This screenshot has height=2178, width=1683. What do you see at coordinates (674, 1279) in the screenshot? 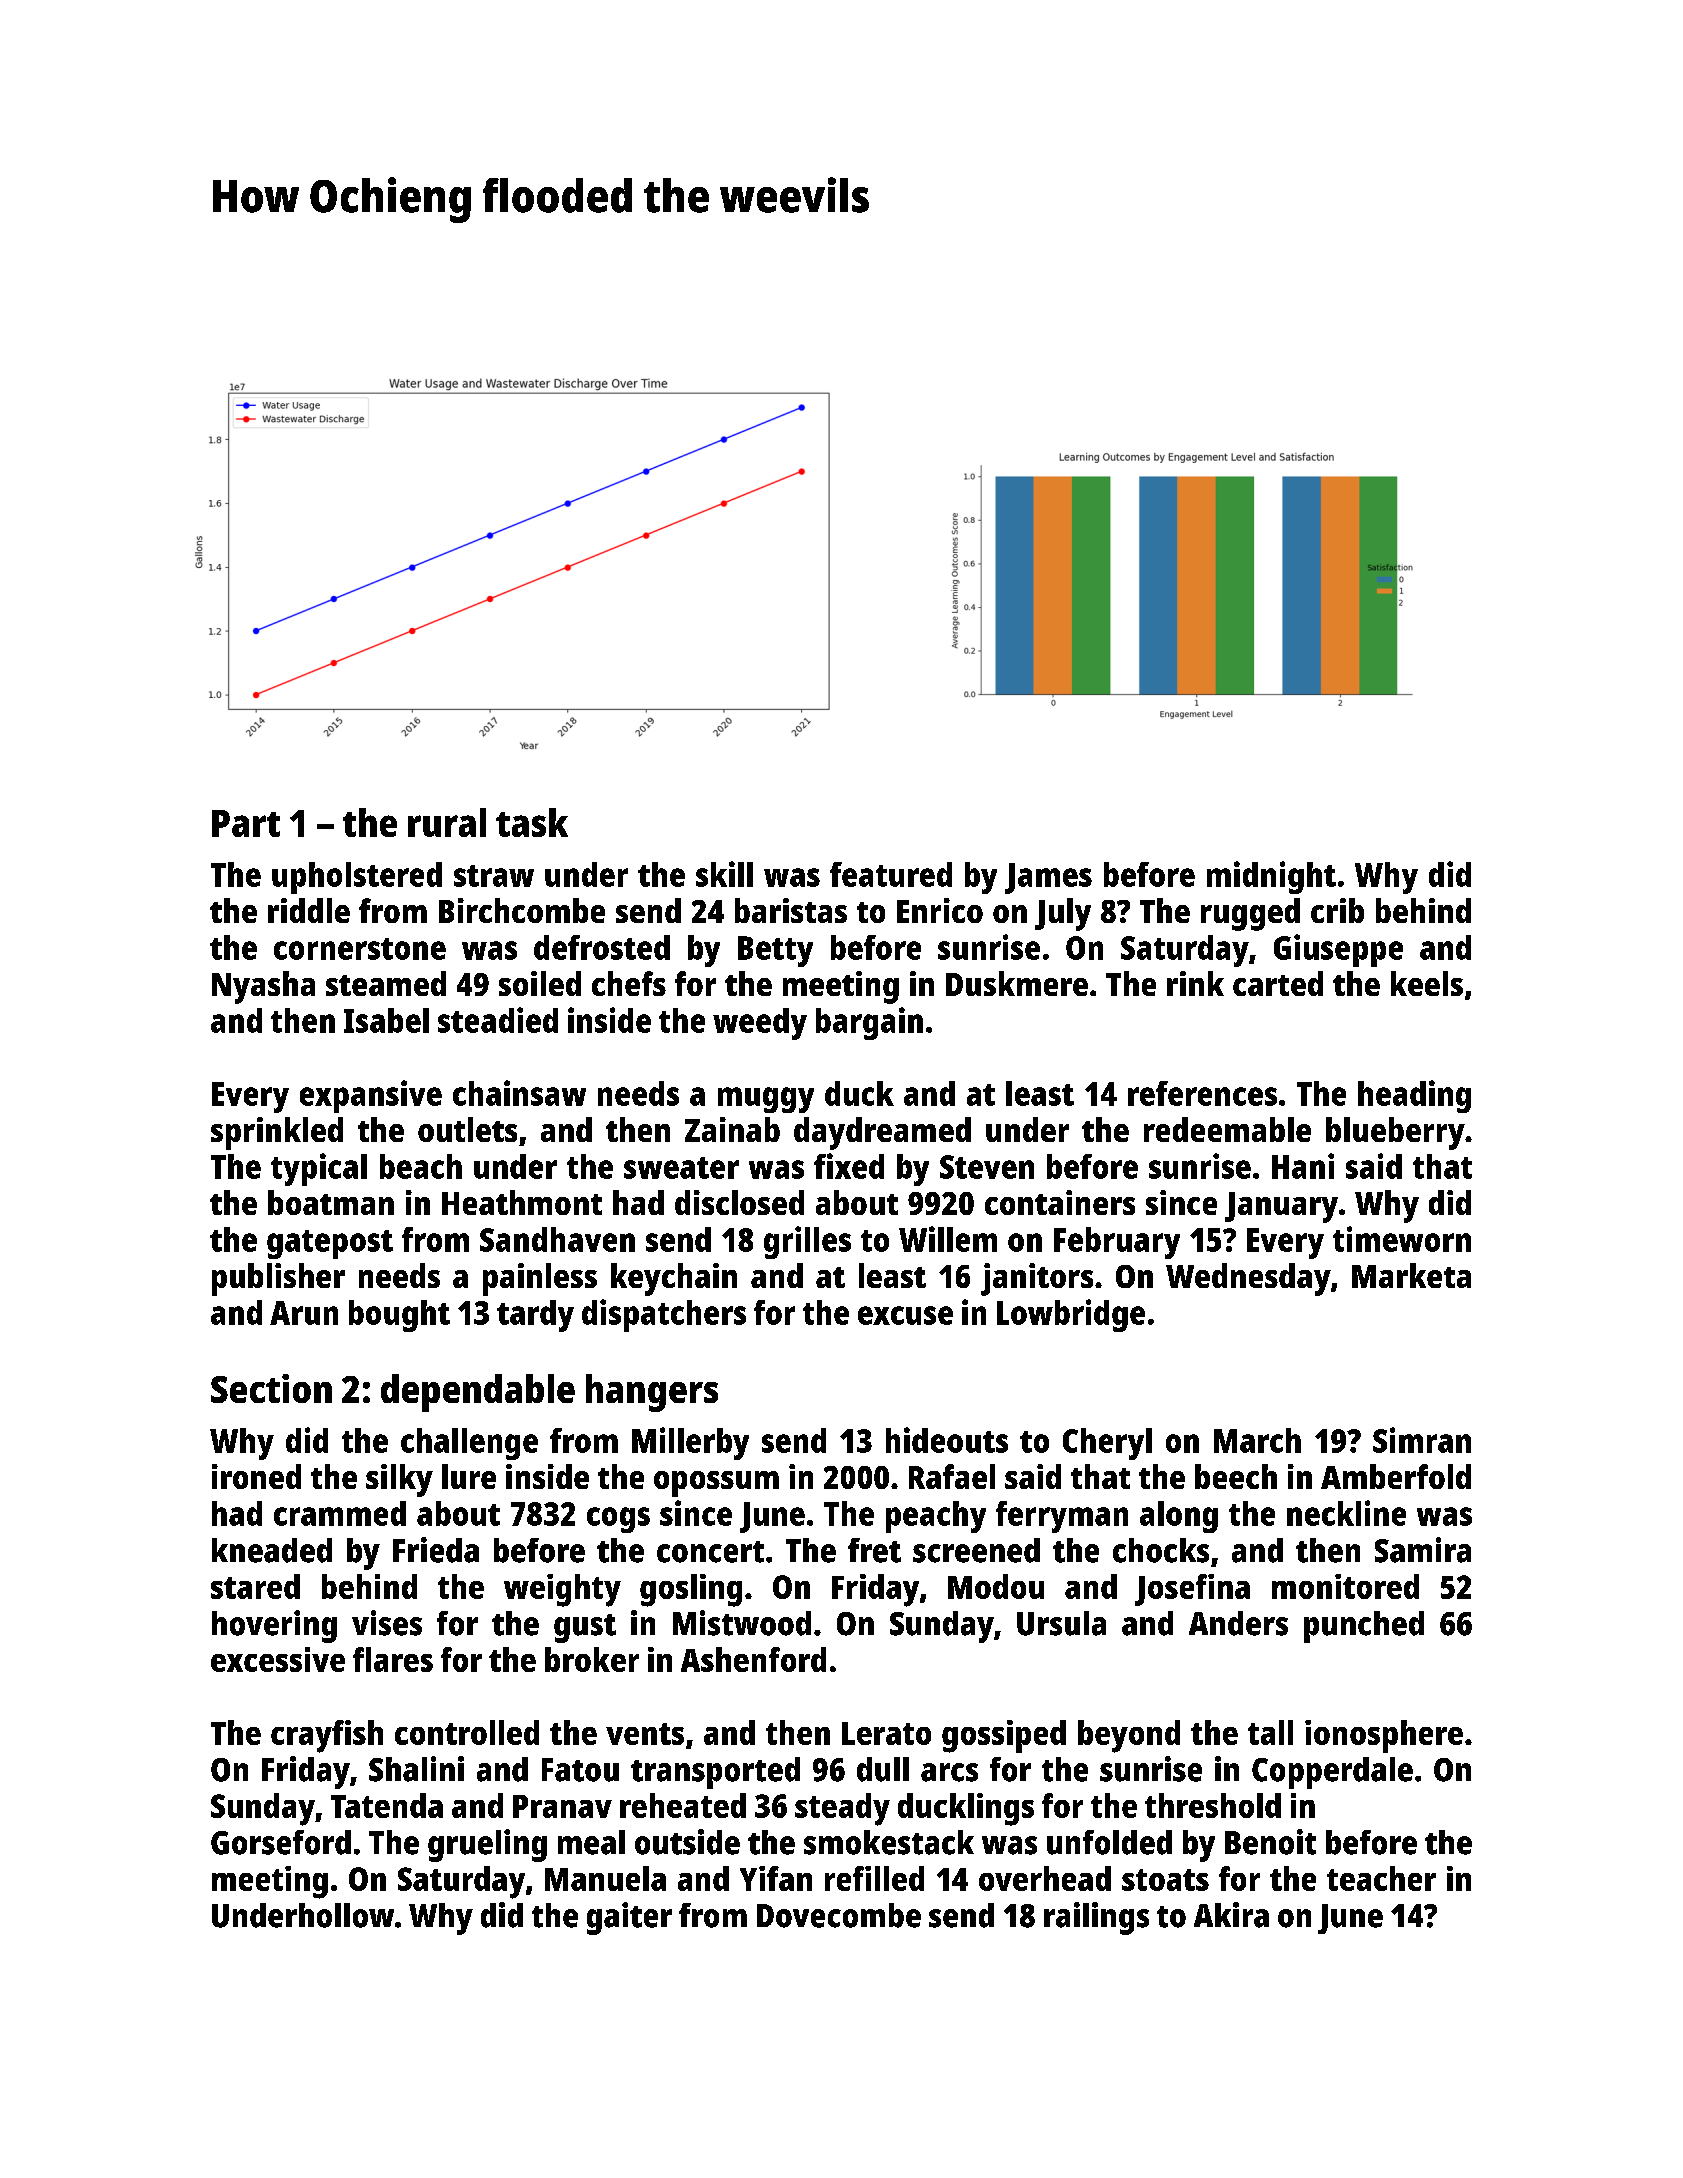
I see `keychain` at bounding box center [674, 1279].
